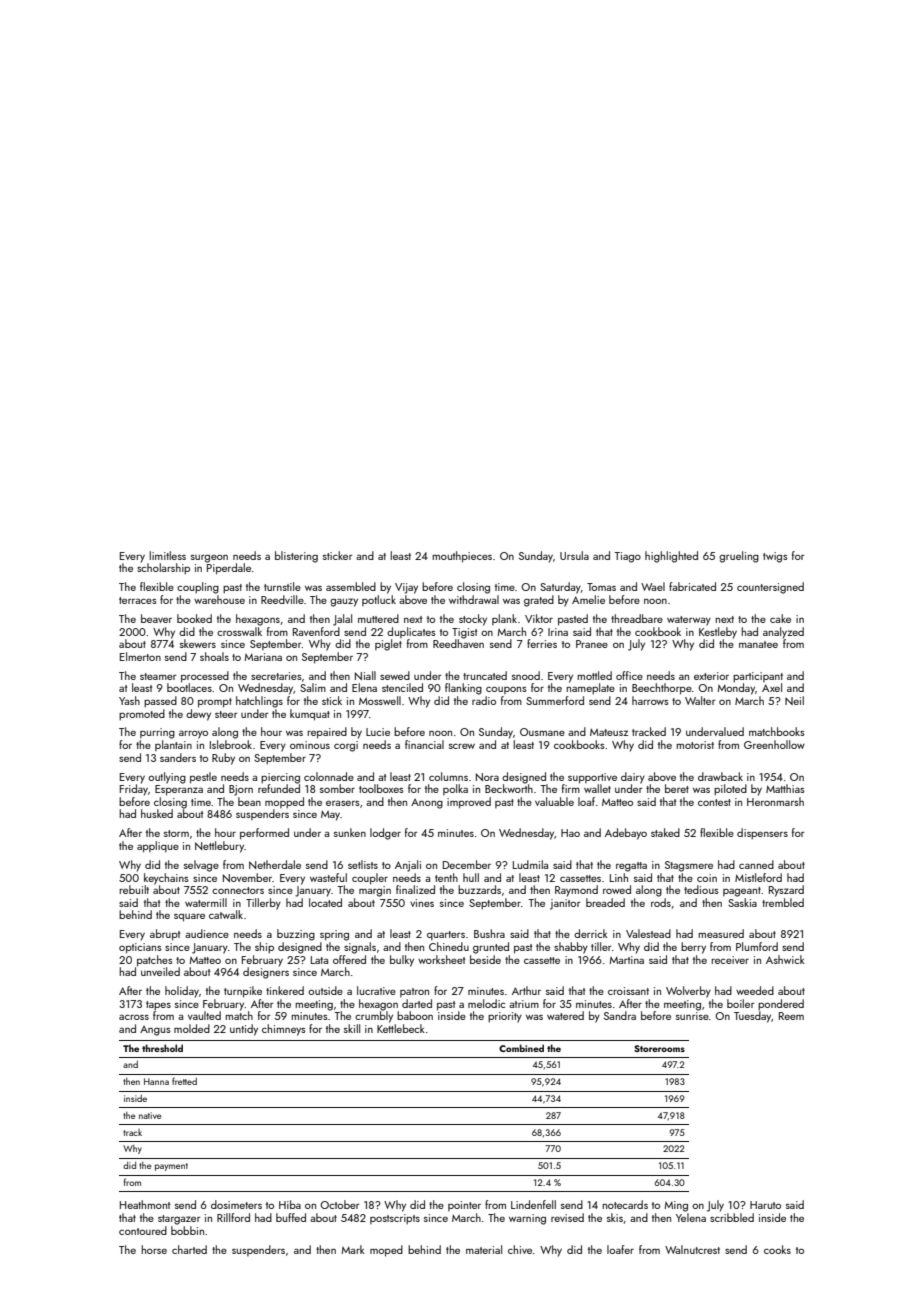 The image size is (924, 1308). Describe the element at coordinates (140, 948) in the screenshot. I see `opticians` at that location.
